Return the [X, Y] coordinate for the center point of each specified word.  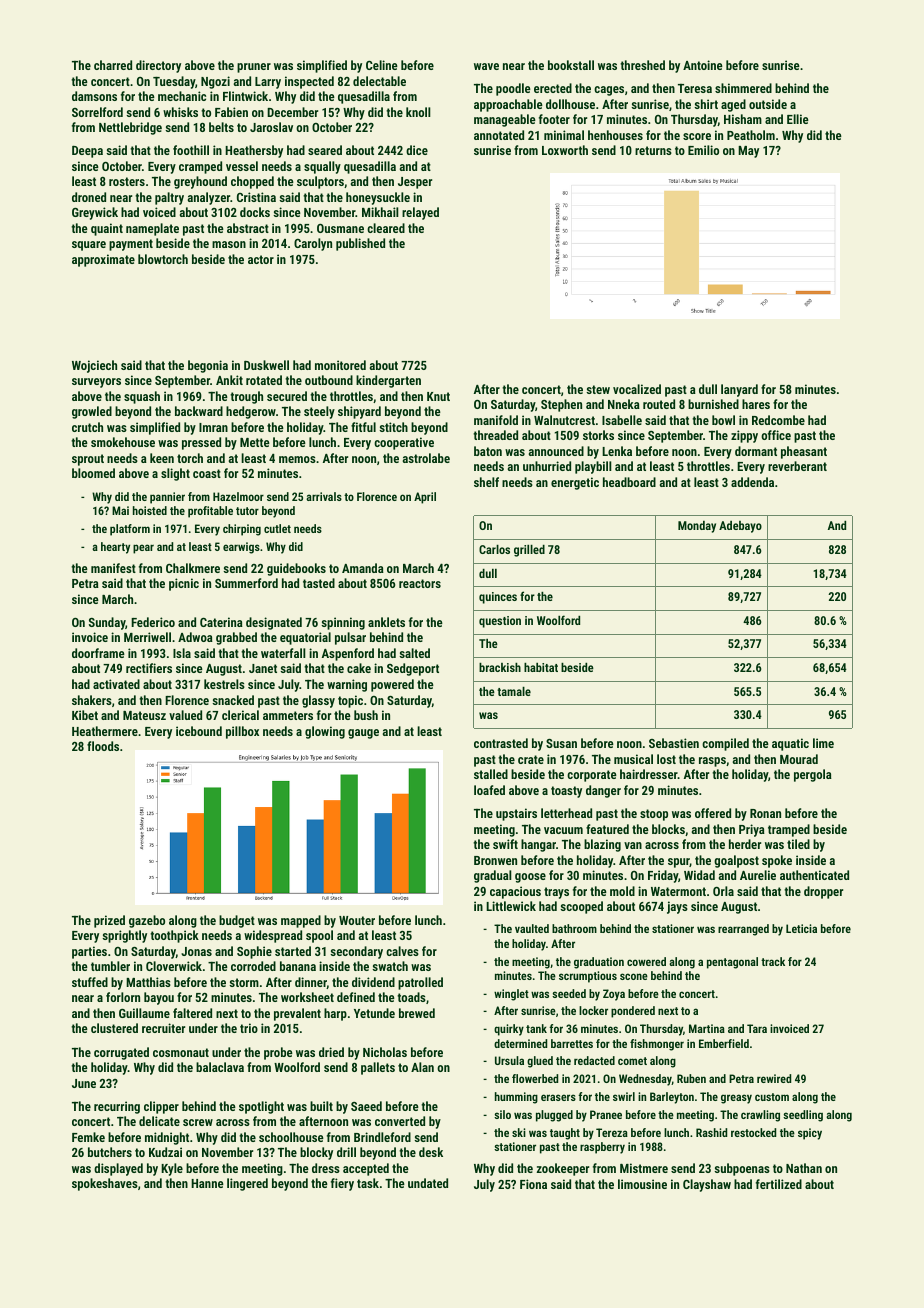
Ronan [765, 813]
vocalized [637, 389]
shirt [706, 104]
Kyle [172, 1169]
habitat [541, 667]
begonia [208, 366]
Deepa [87, 151]
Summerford [246, 583]
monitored [340, 365]
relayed [420, 213]
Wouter [357, 920]
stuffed [90, 982]
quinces [498, 598]
